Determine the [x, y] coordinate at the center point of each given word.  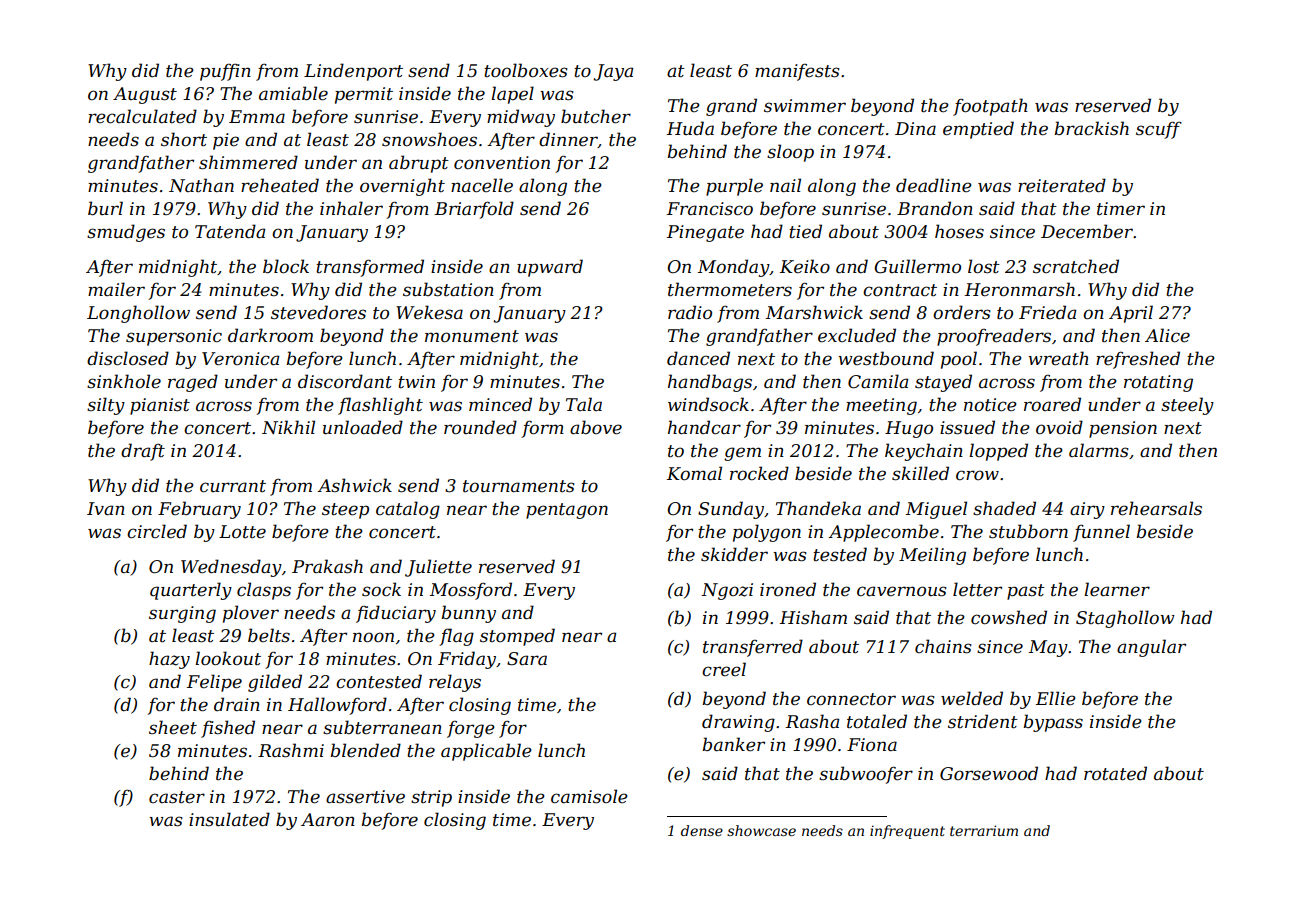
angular [1151, 648]
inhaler [351, 208]
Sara [527, 659]
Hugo [909, 429]
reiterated [1062, 185]
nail [785, 185]
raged [193, 383]
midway [521, 118]
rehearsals [1156, 508]
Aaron [328, 819]
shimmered [248, 162]
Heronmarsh [1020, 289]
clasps [264, 591]
